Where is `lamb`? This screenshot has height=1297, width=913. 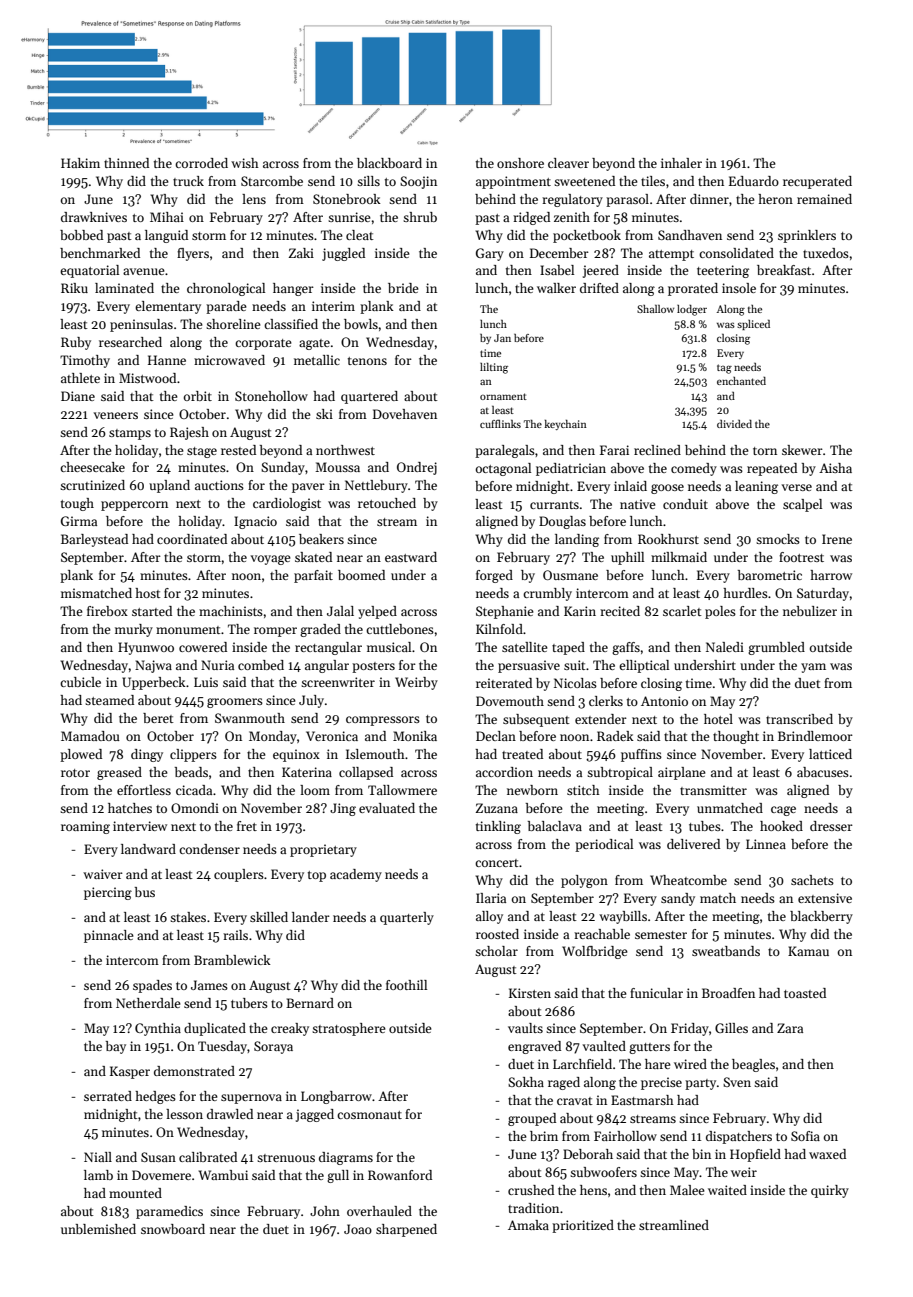
lamb is located at coordinates (98, 1175).
